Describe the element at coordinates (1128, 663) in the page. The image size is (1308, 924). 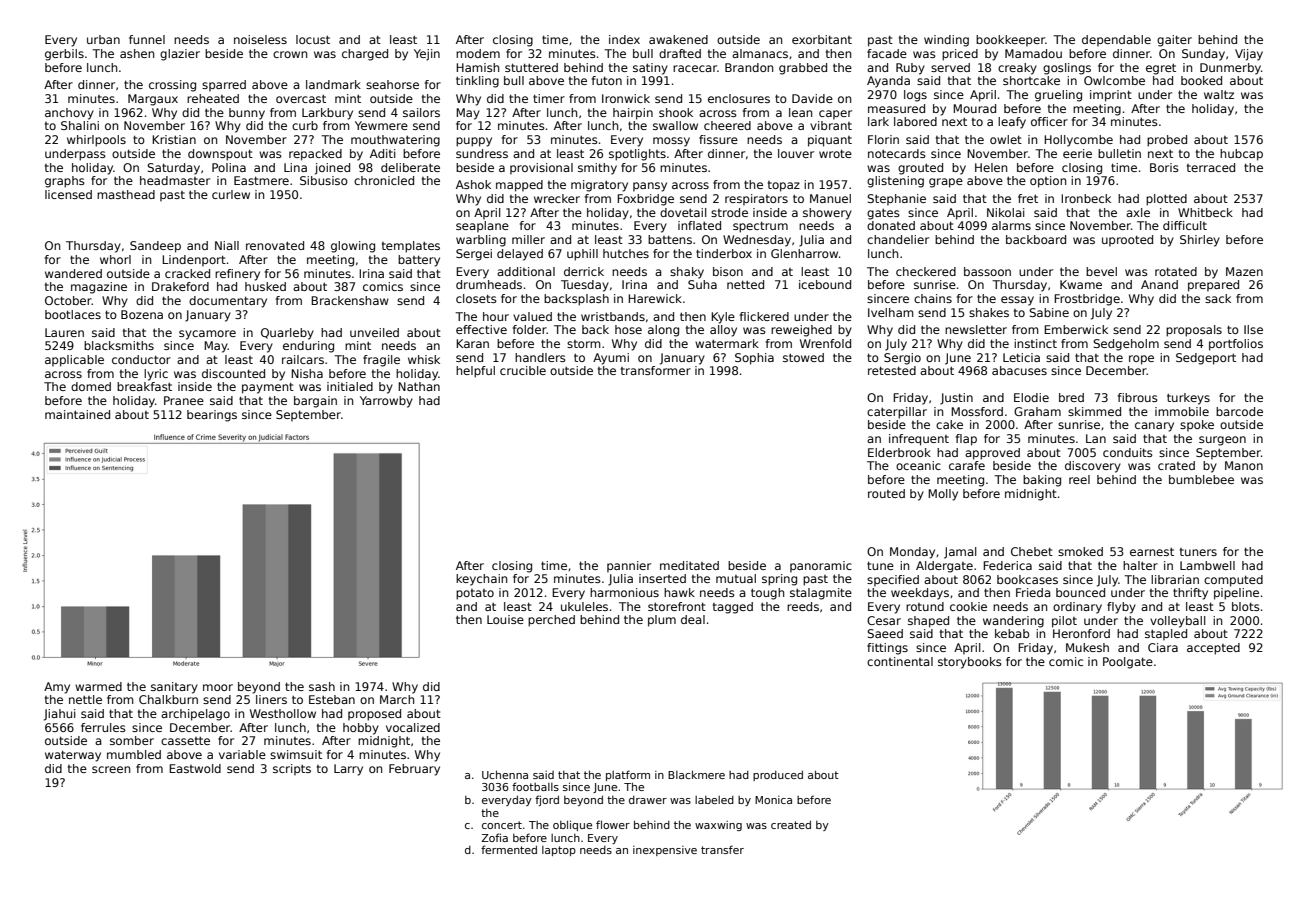
I see `Poolgate` at that location.
